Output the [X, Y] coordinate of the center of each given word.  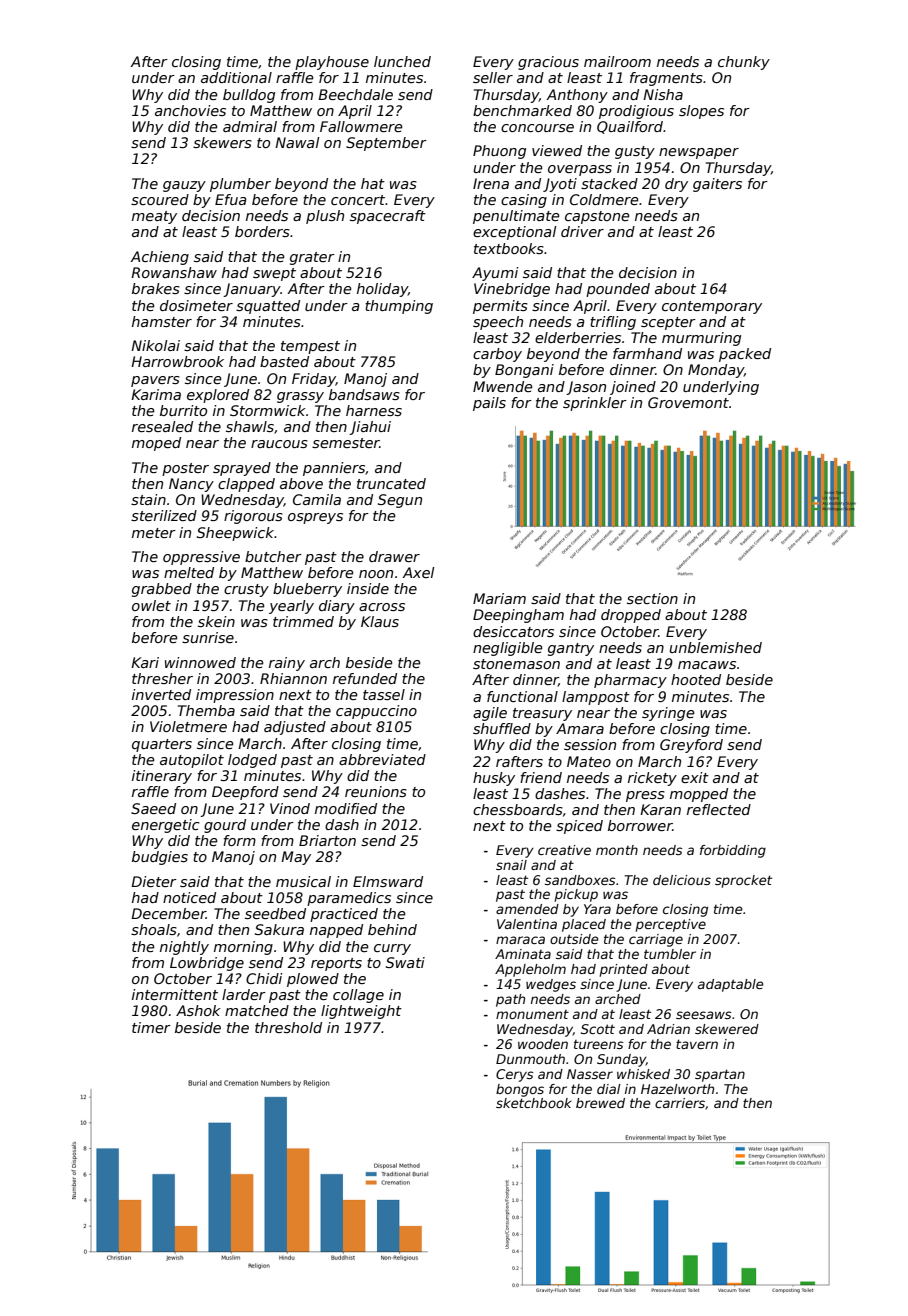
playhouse [332, 63]
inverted [161, 694]
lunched [402, 61]
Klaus [380, 621]
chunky [744, 63]
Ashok [198, 1010]
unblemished [716, 647]
